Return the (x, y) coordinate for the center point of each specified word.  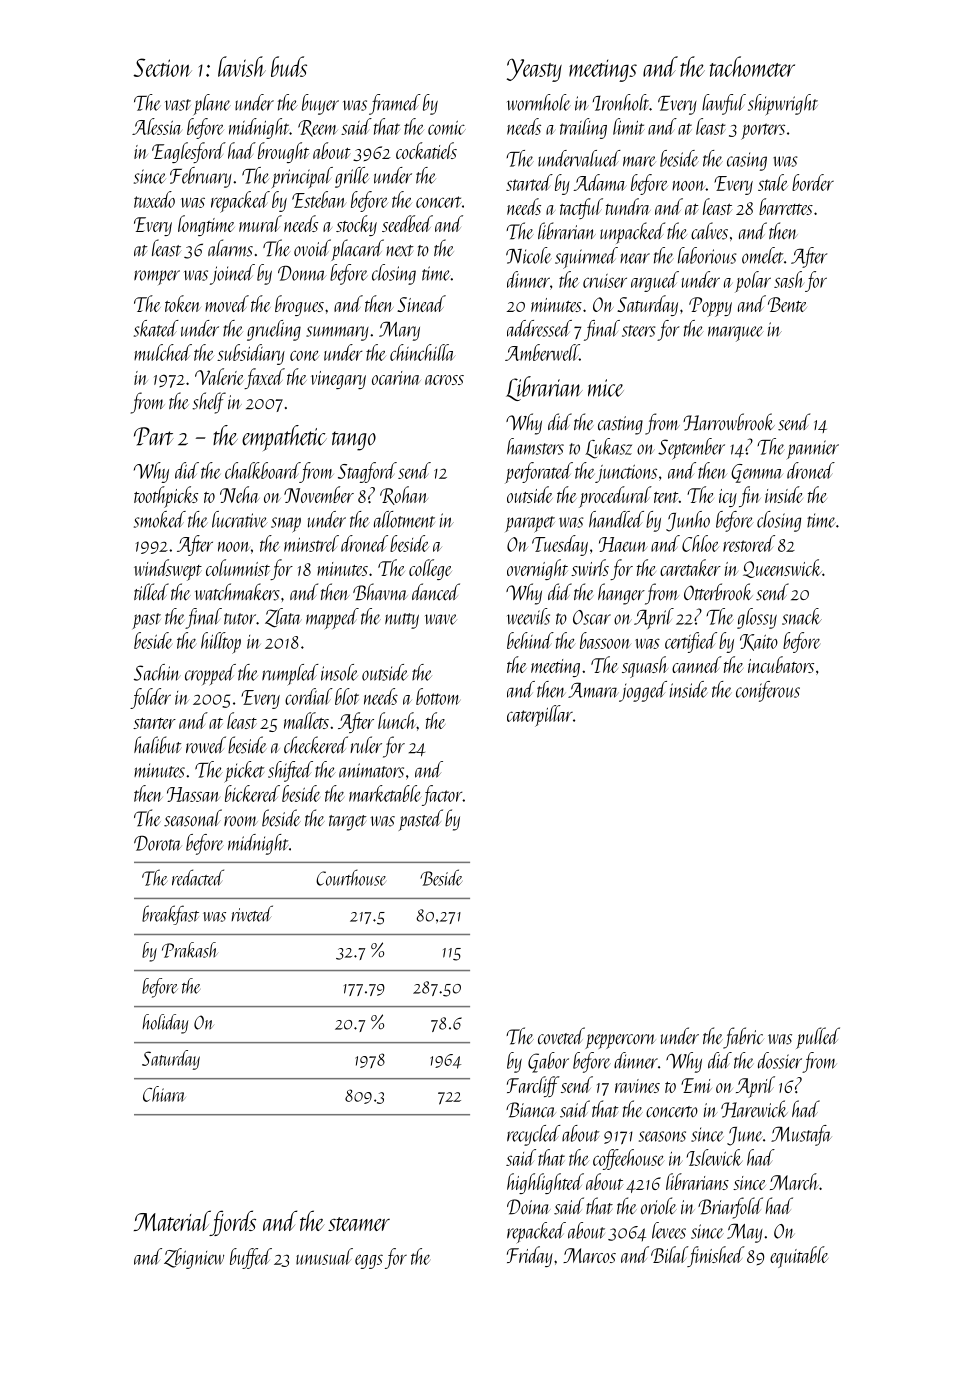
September (691, 449)
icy (728, 498)
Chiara (164, 1094)
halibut (157, 745)
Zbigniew (194, 1258)
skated (156, 328)
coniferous (768, 691)
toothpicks (166, 497)
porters (763, 131)
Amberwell (542, 352)
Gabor (548, 1062)
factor (442, 795)
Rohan (404, 495)
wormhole (539, 102)
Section (162, 67)
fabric (743, 1038)
